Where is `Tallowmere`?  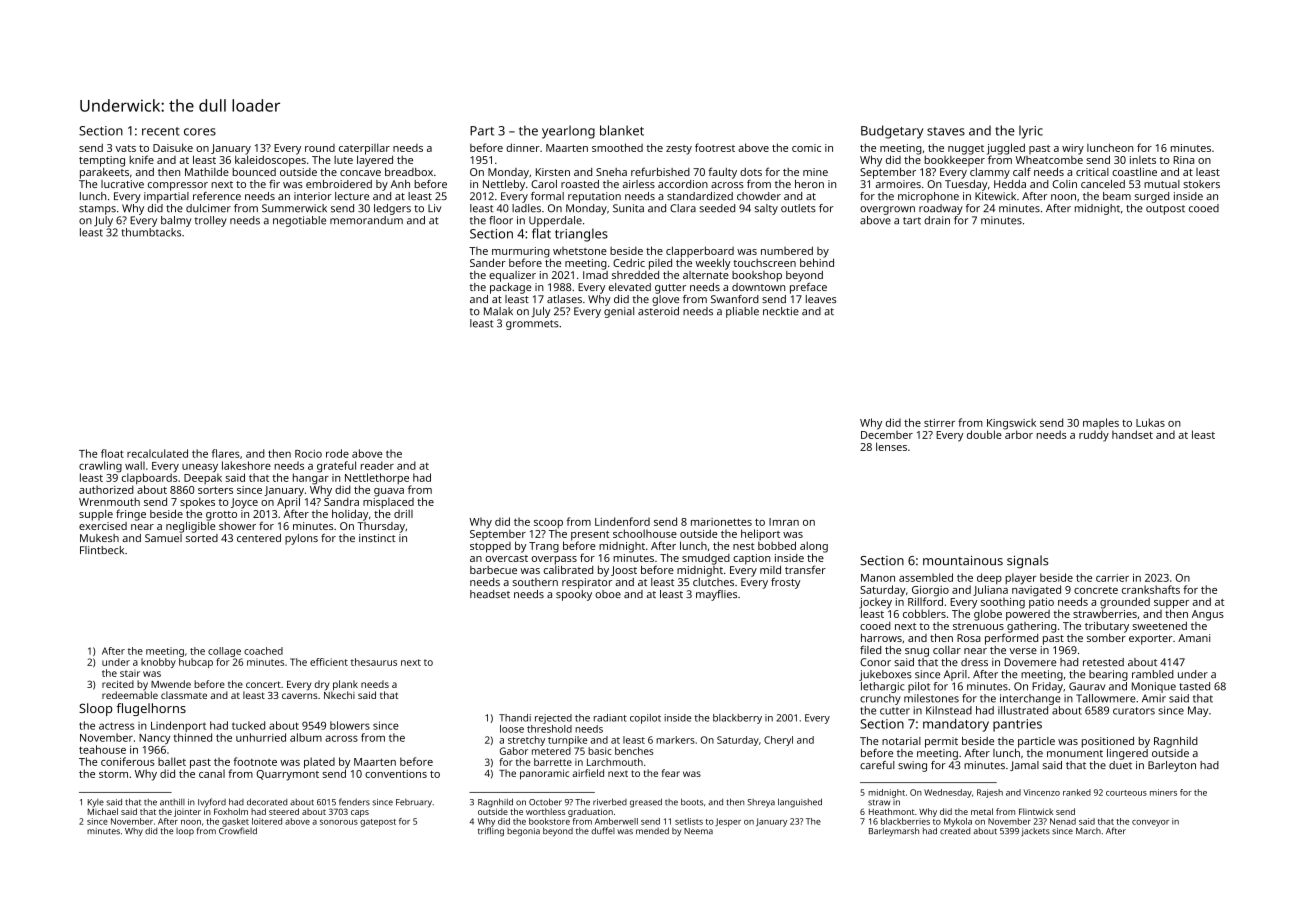
Tallowmere is located at coordinates (1106, 698).
